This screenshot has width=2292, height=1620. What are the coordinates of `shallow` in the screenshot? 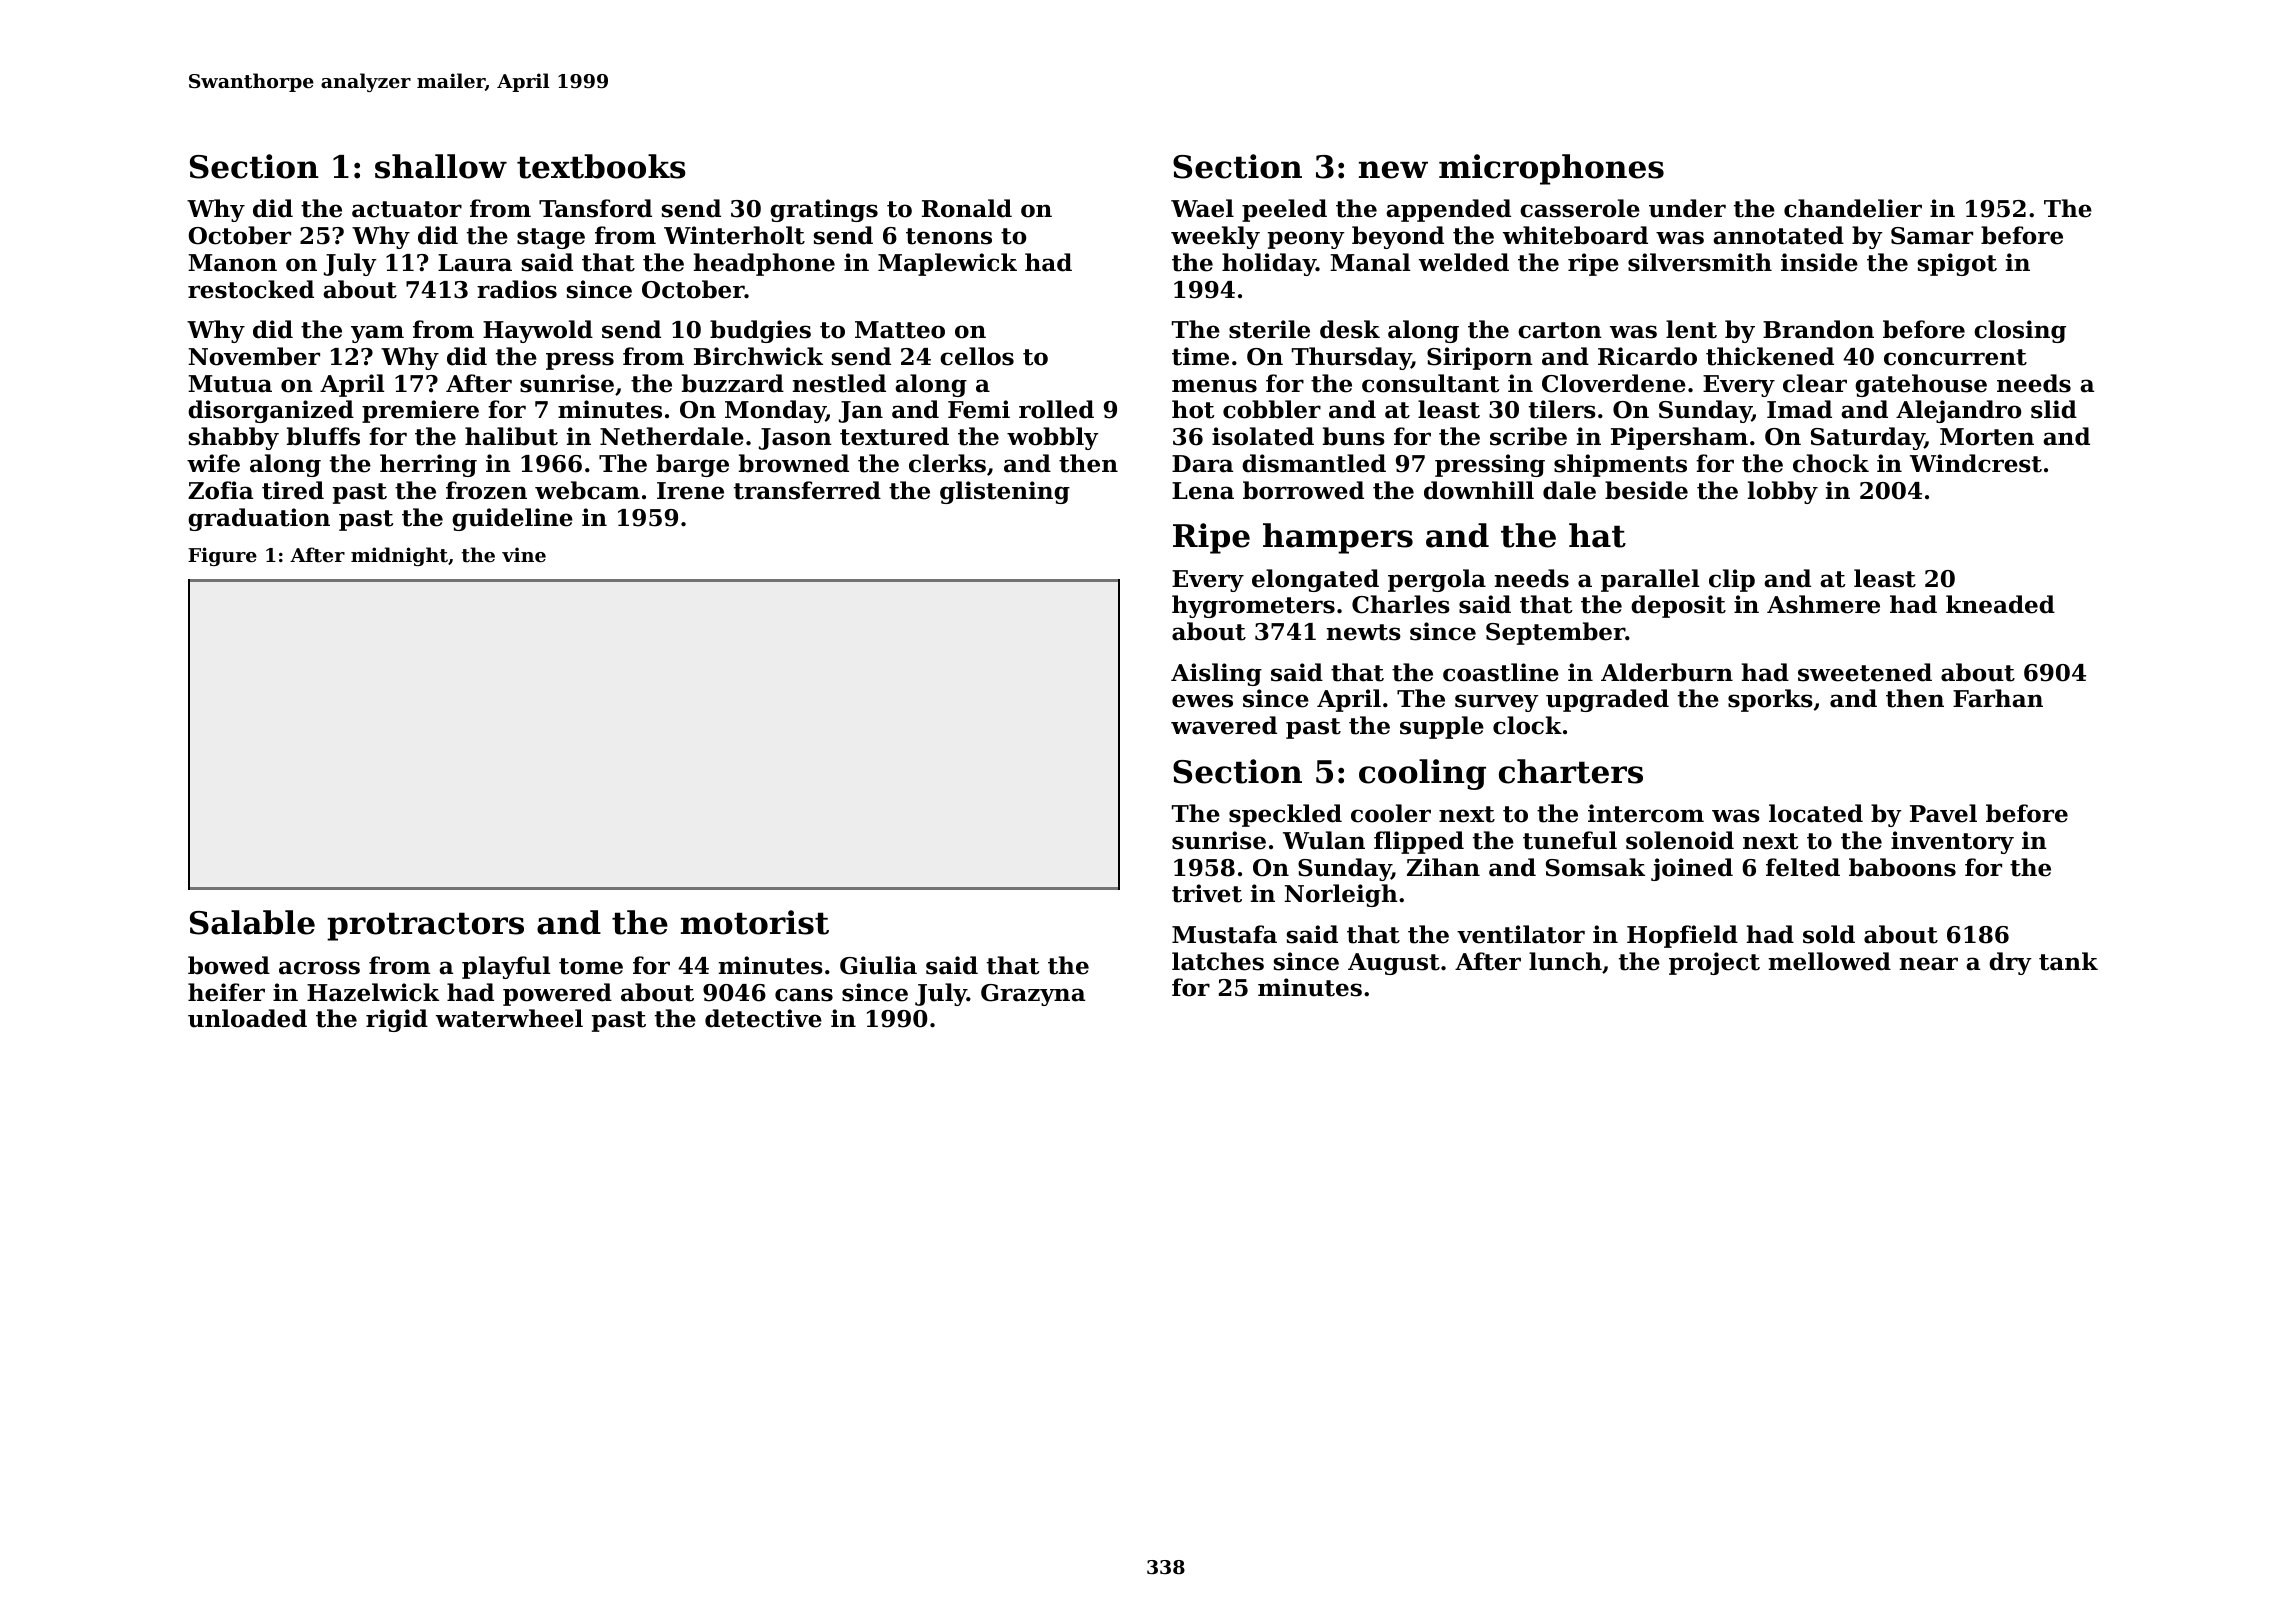 It's located at (441, 166).
